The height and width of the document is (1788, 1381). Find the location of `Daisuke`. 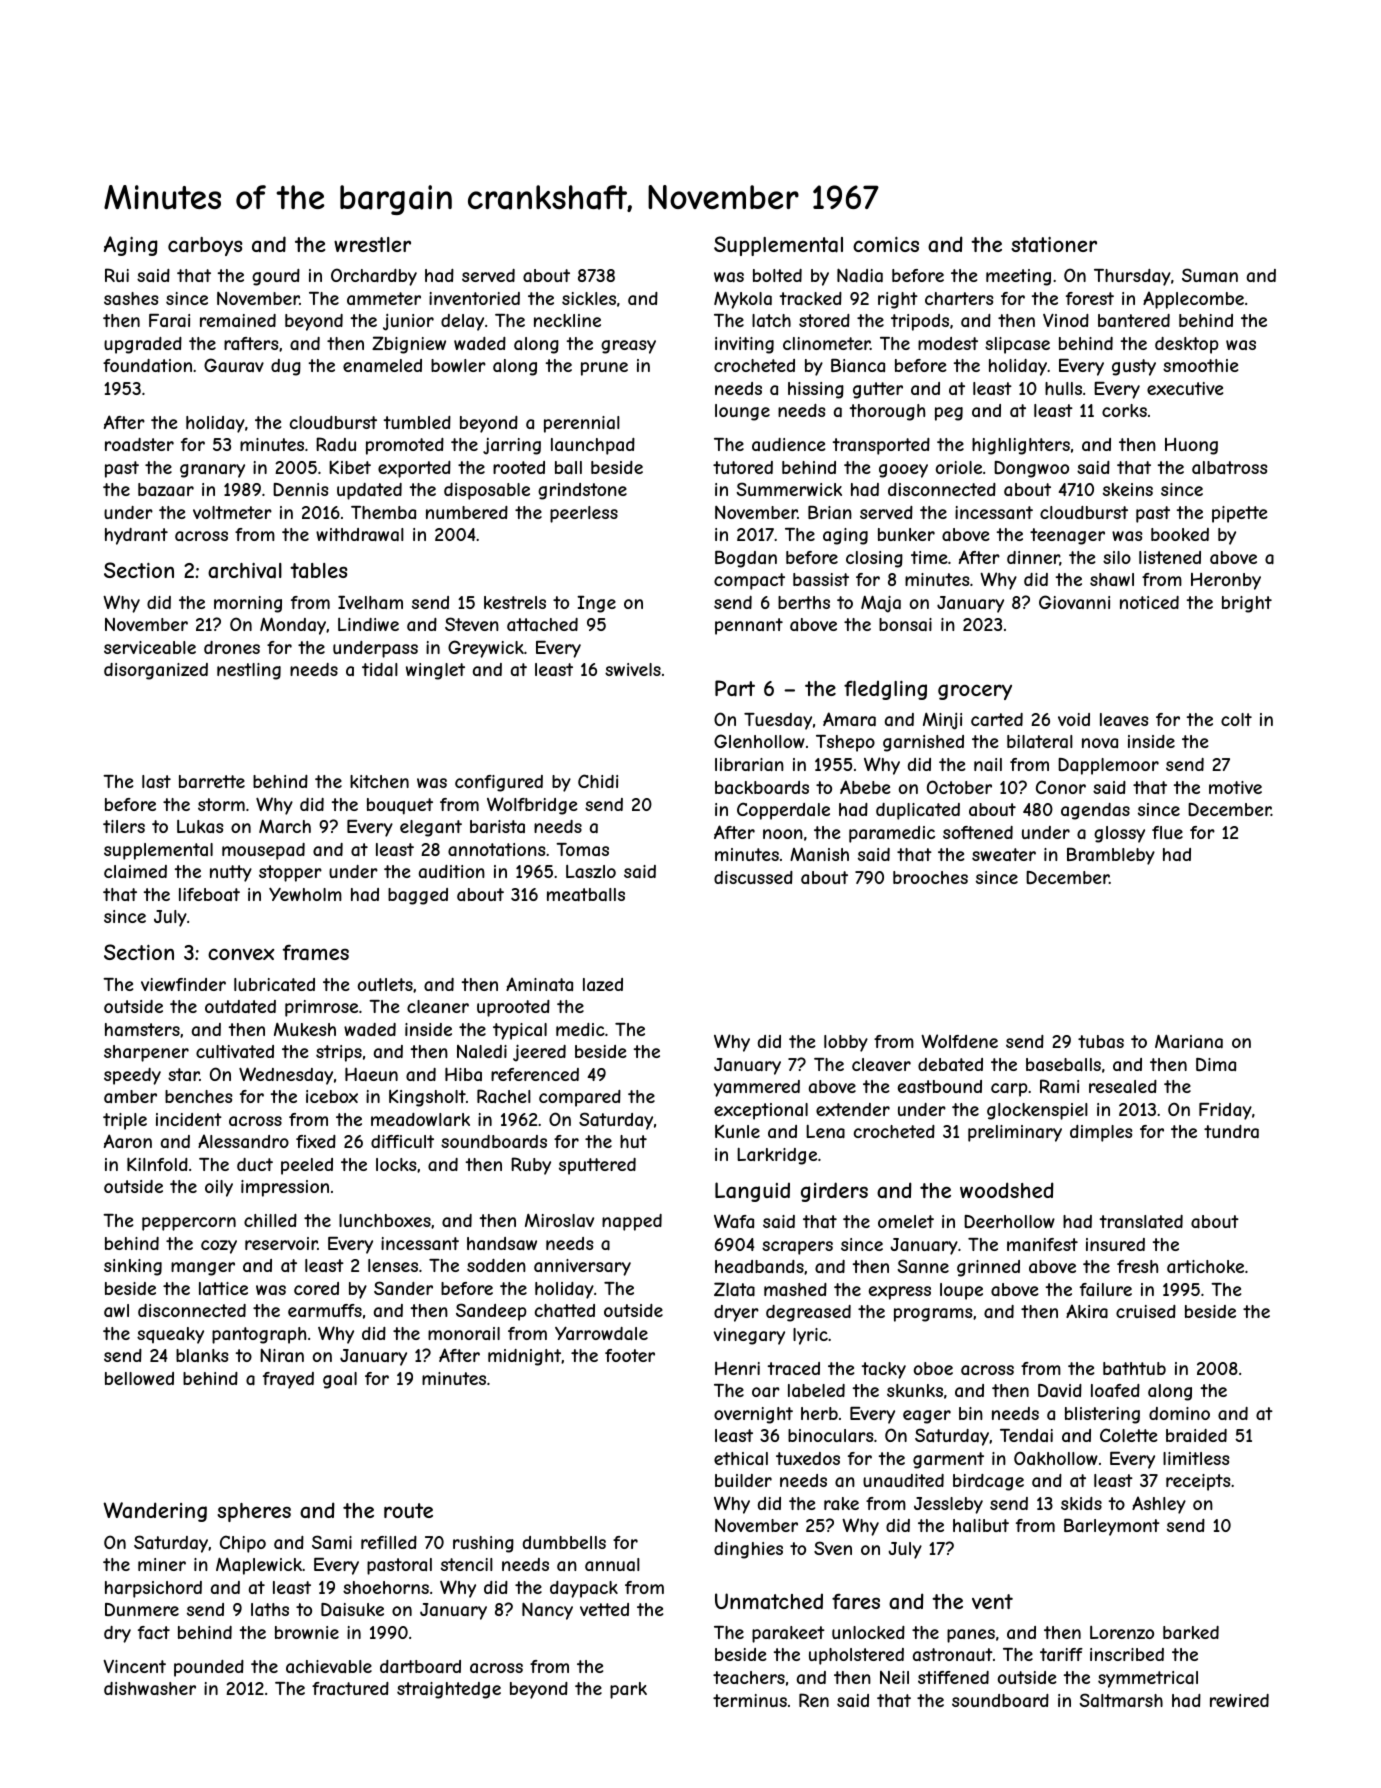

Daisuke is located at coordinates (352, 1609).
